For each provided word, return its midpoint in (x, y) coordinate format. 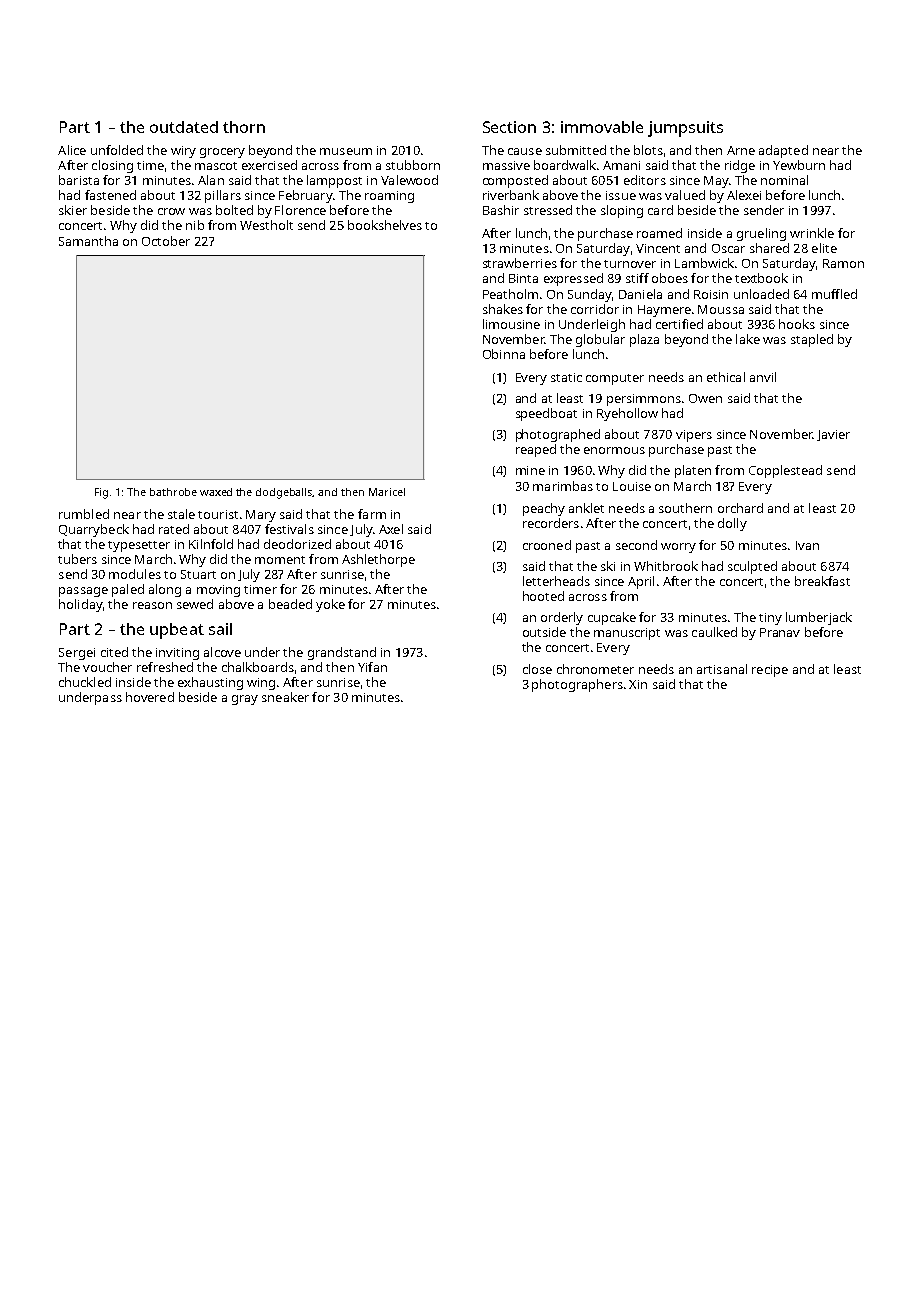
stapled (812, 340)
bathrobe (173, 492)
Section (509, 127)
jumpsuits (685, 129)
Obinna (504, 354)
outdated (184, 127)
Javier (833, 435)
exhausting (210, 683)
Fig (101, 493)
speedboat (546, 414)
